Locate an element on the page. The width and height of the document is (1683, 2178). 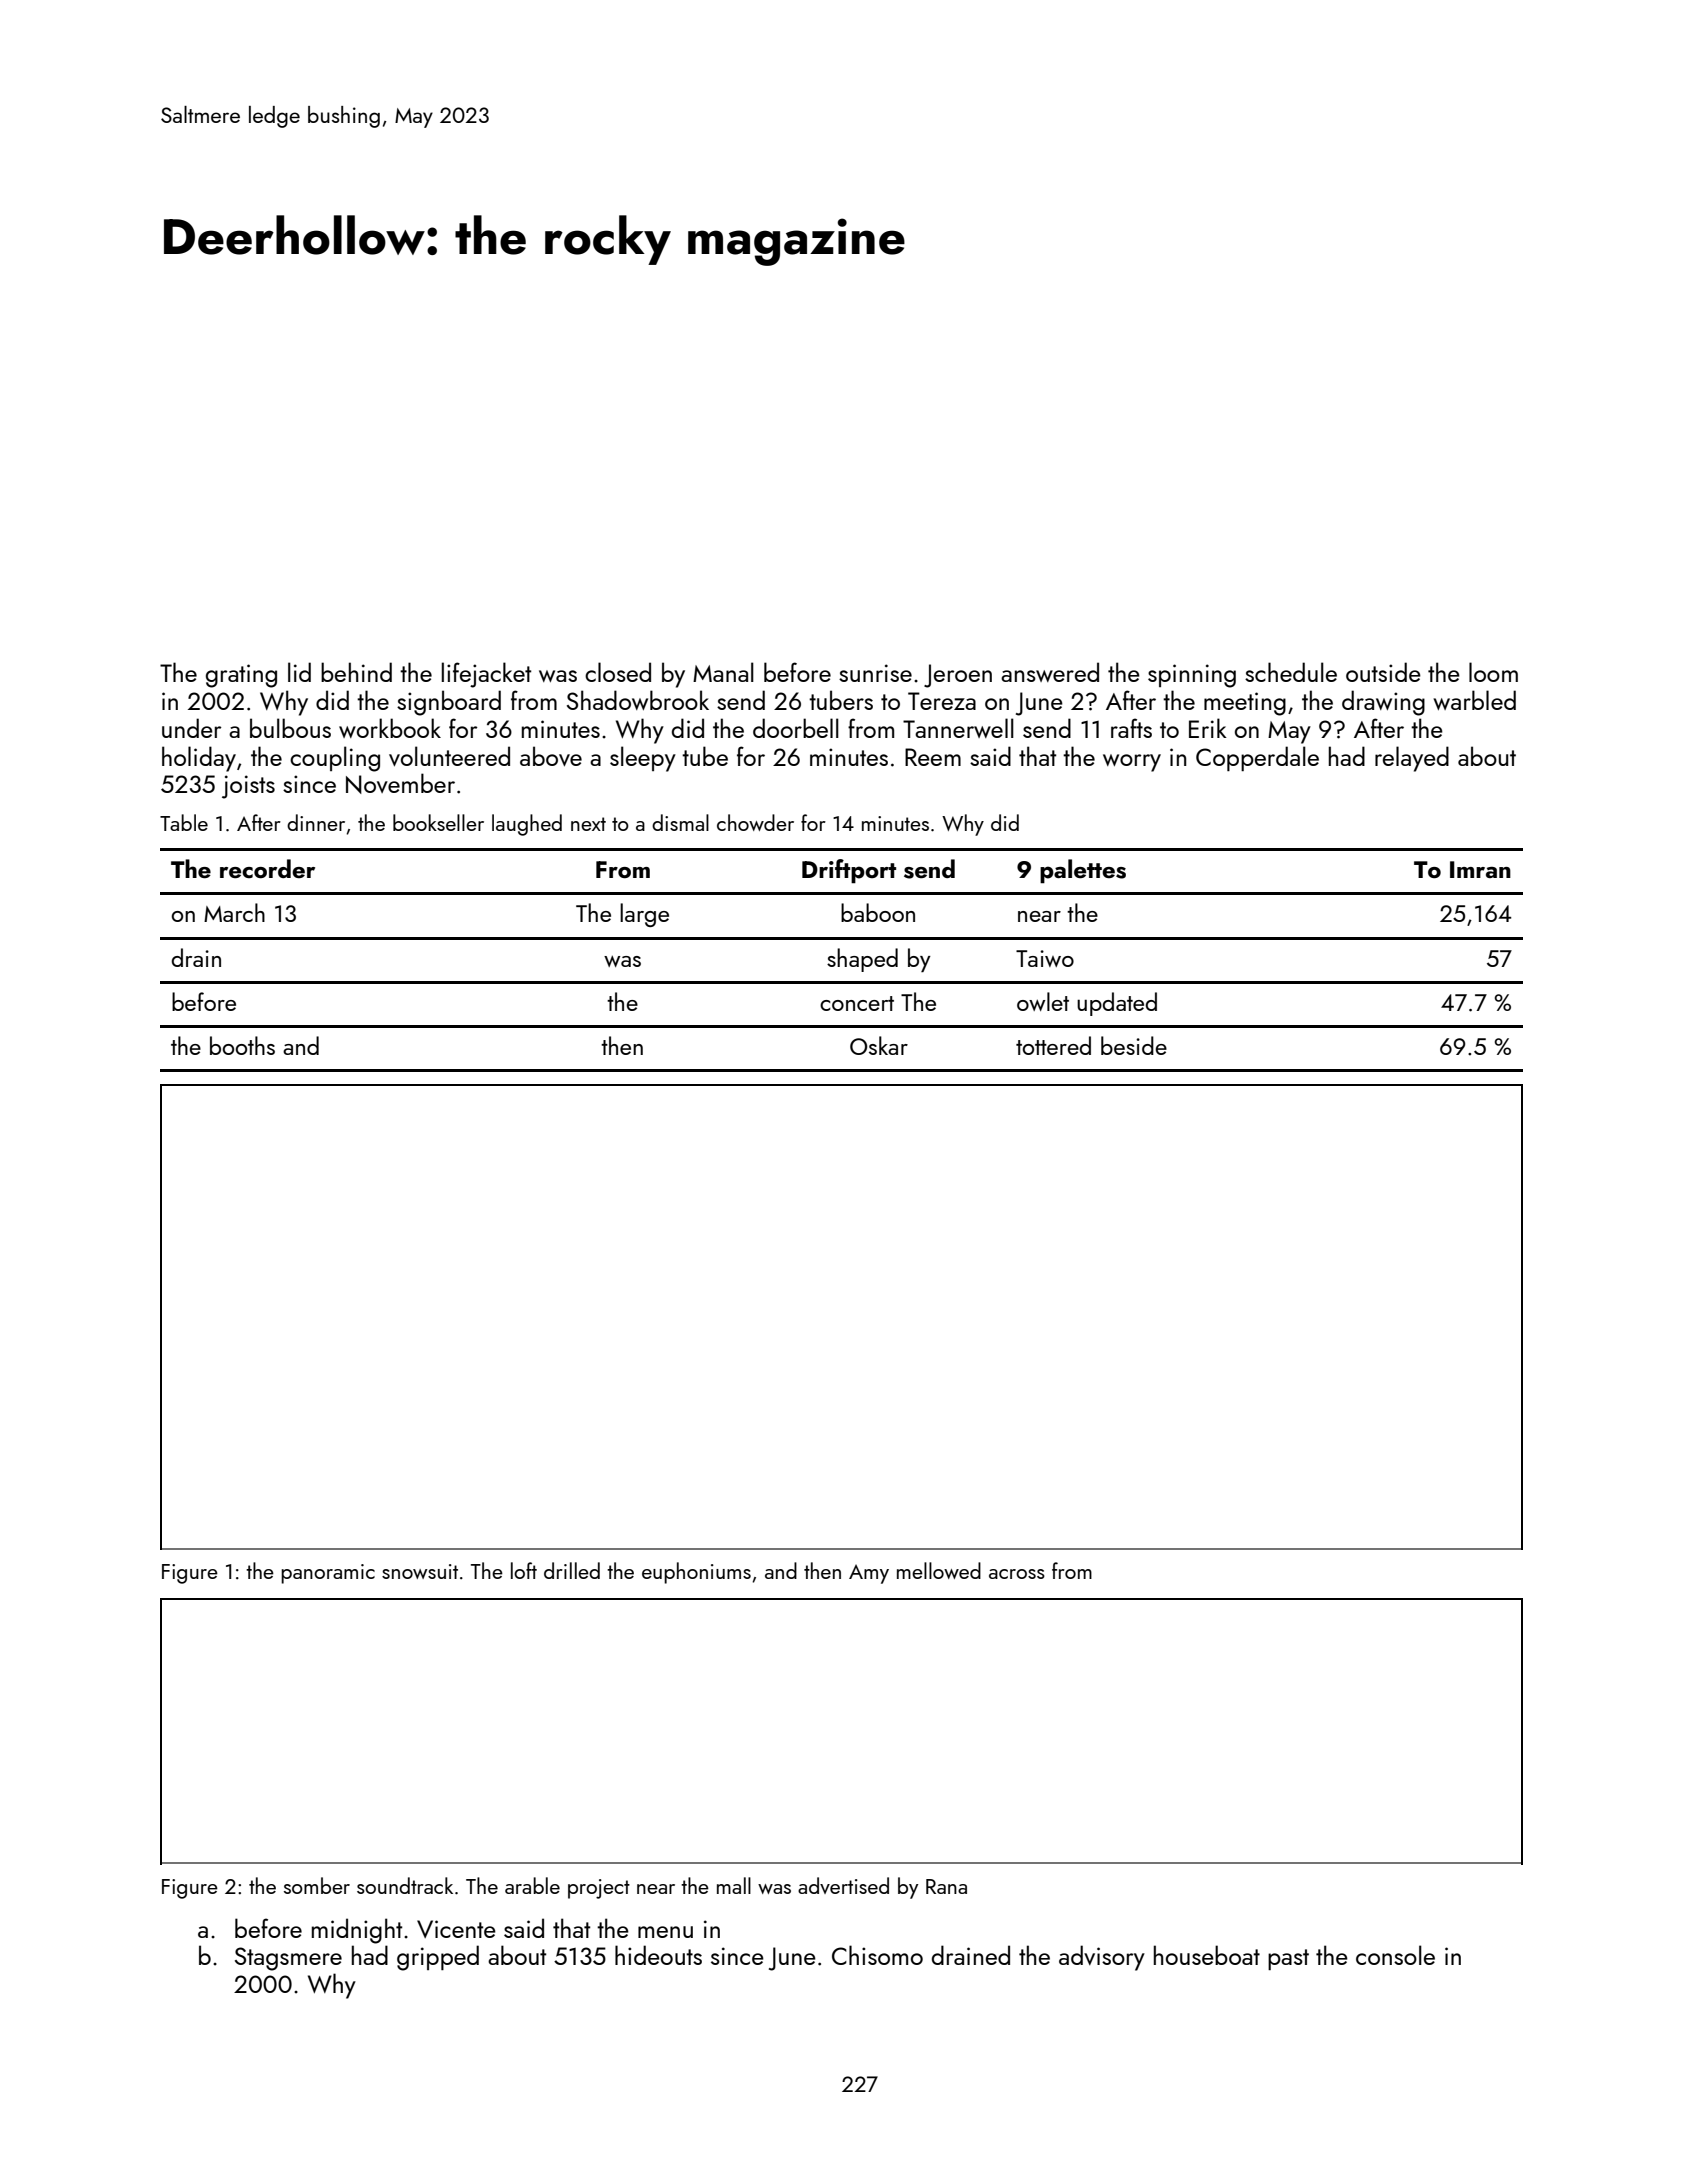
Oskar is located at coordinates (879, 1045).
